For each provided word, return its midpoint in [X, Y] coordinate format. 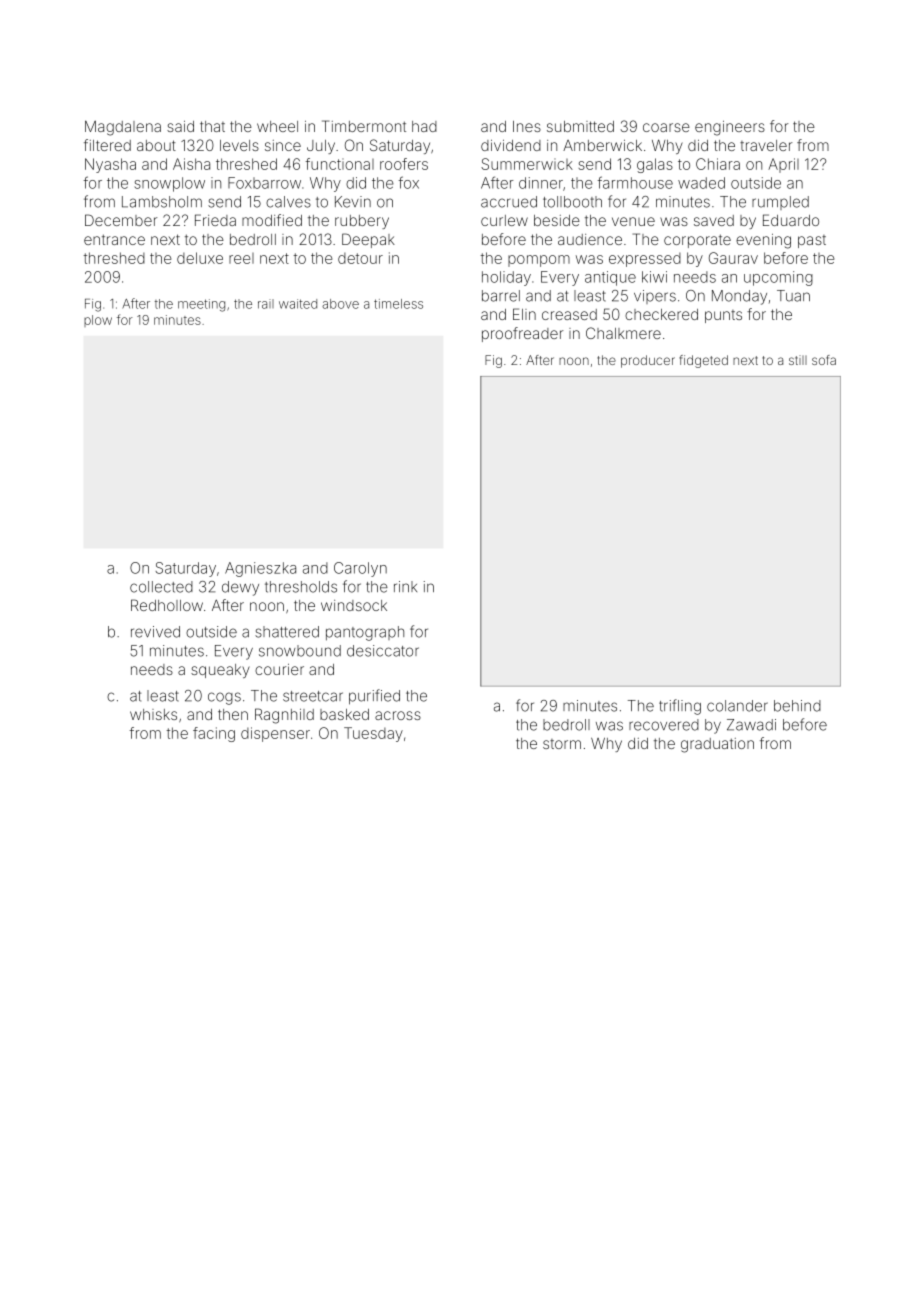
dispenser [275, 734]
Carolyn [360, 569]
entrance [114, 239]
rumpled [780, 203]
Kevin [353, 202]
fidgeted [703, 361]
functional [339, 164]
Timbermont [364, 126]
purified [374, 697]
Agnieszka [260, 569]
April [783, 165]
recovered [664, 725]
